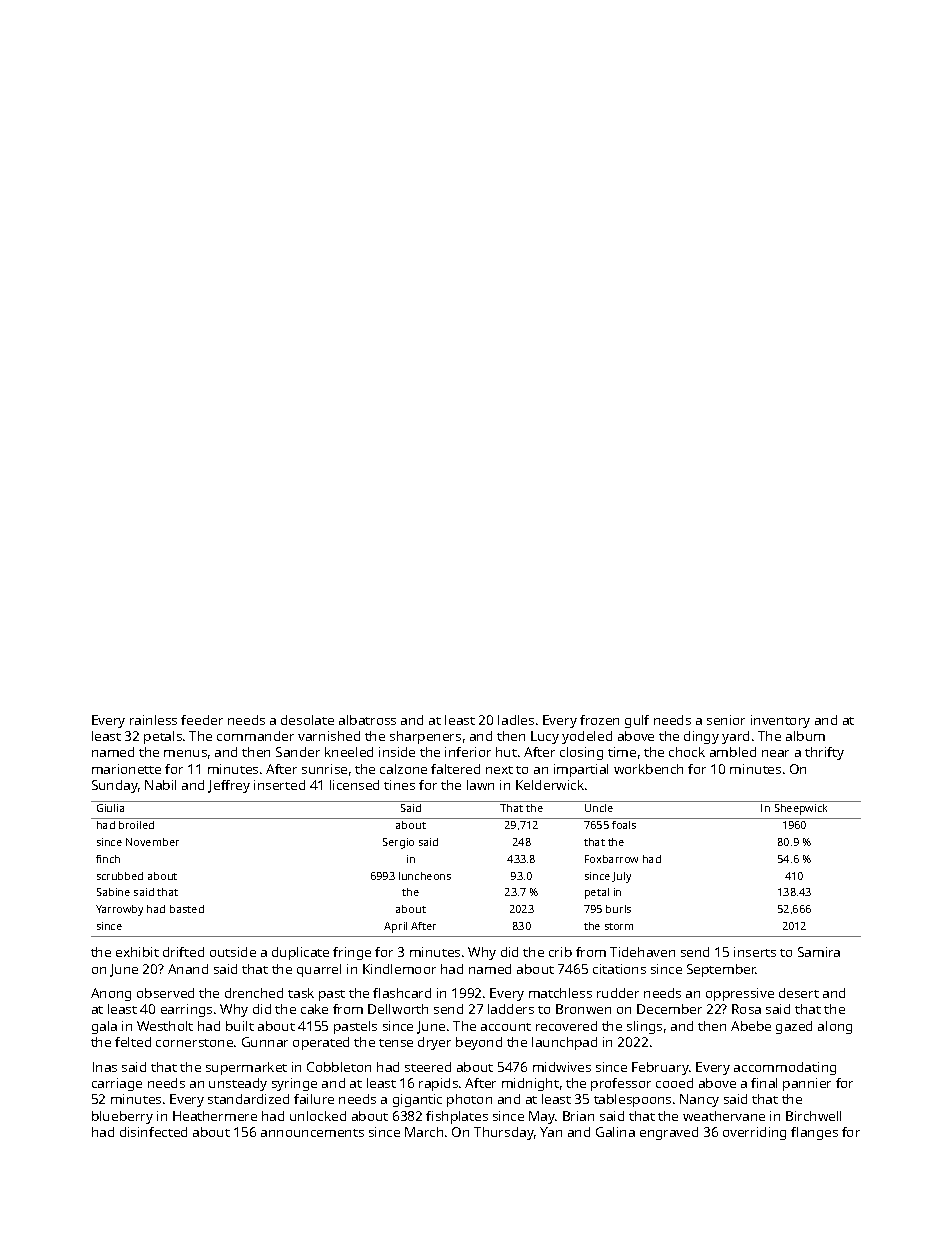 The width and height of the screenshot is (952, 1233). I want to click on along, so click(835, 1027).
